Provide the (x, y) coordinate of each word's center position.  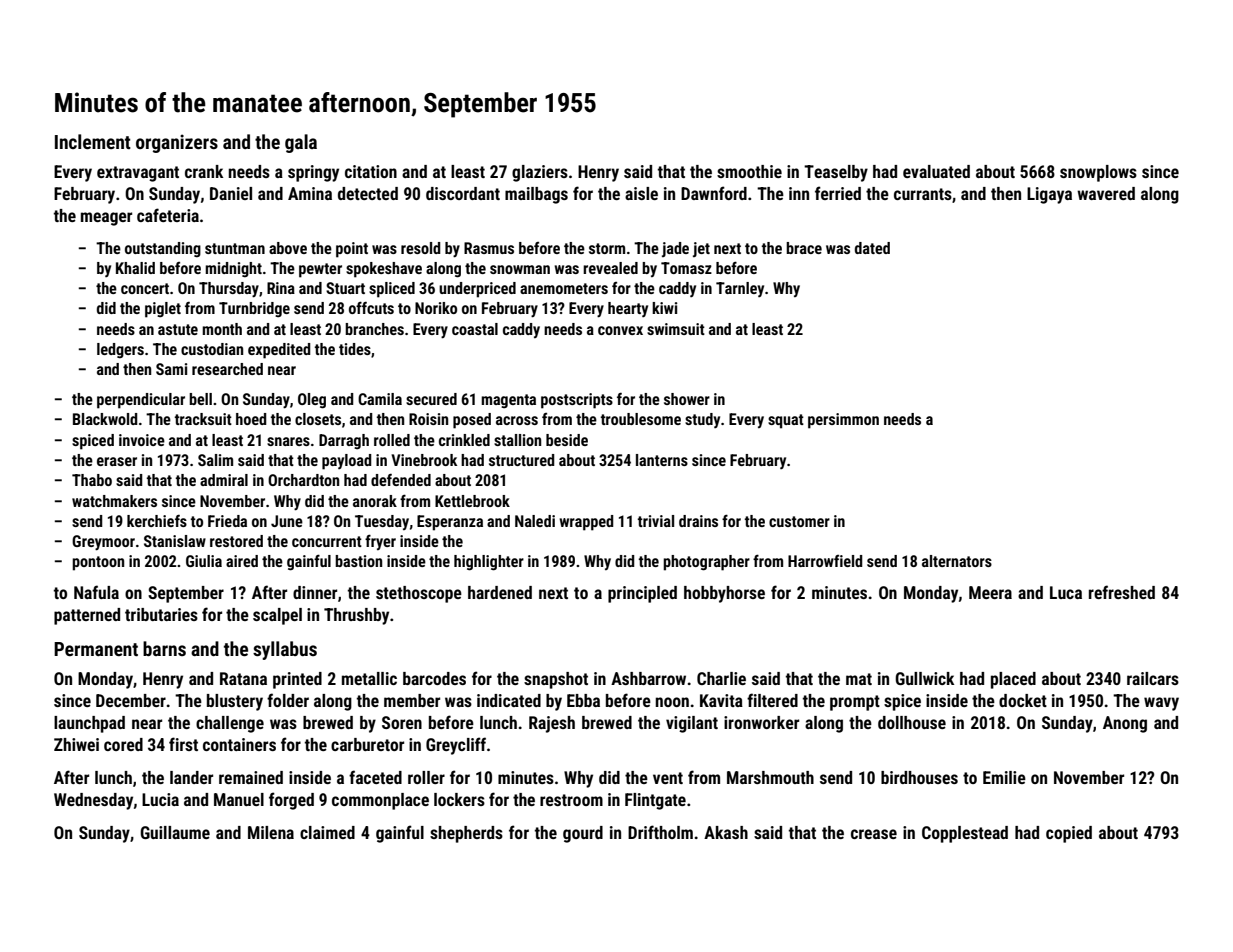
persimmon (843, 421)
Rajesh (552, 724)
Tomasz (686, 268)
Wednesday (93, 801)
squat (786, 421)
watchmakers (114, 501)
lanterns (662, 460)
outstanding (163, 250)
